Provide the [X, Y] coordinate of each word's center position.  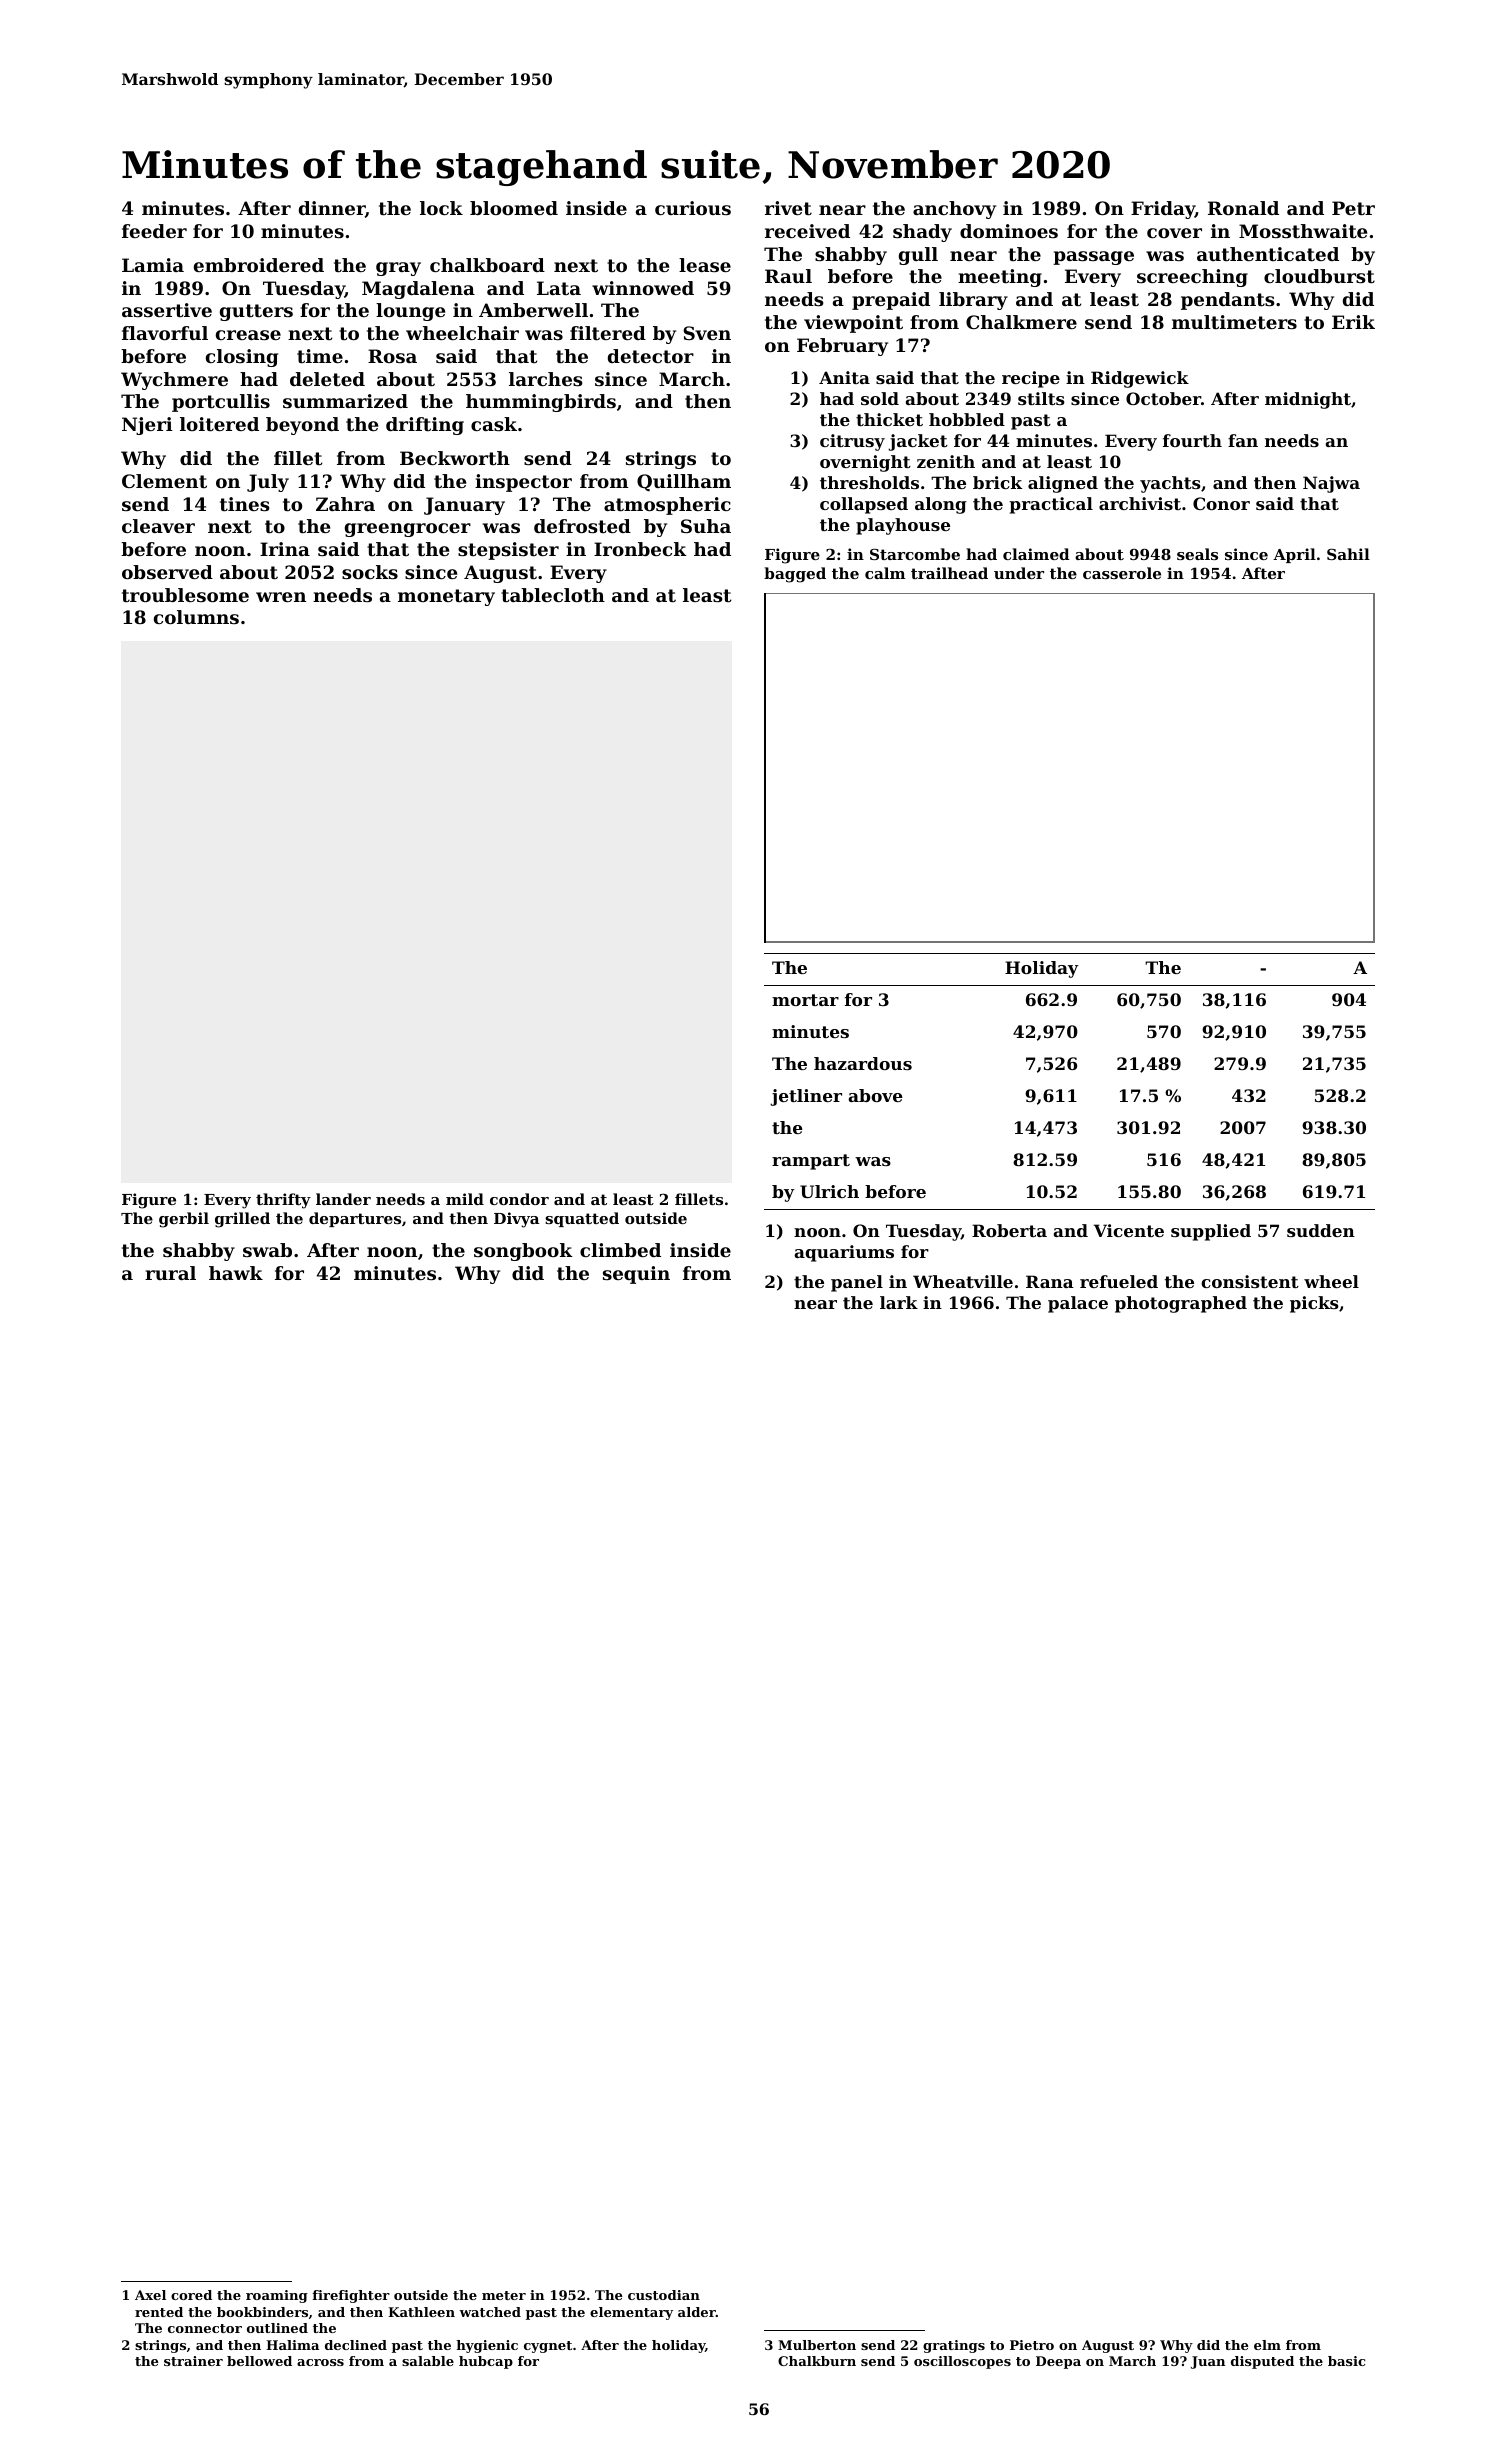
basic [1346, 2361]
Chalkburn [817, 2361]
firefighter [351, 2296]
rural [170, 1273]
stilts [1041, 398]
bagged [795, 575]
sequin [636, 1275]
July [268, 483]
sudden [1321, 1230]
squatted [582, 1219]
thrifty [283, 1201]
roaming [277, 2296]
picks [1314, 1304]
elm [1267, 2345]
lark [899, 1302]
